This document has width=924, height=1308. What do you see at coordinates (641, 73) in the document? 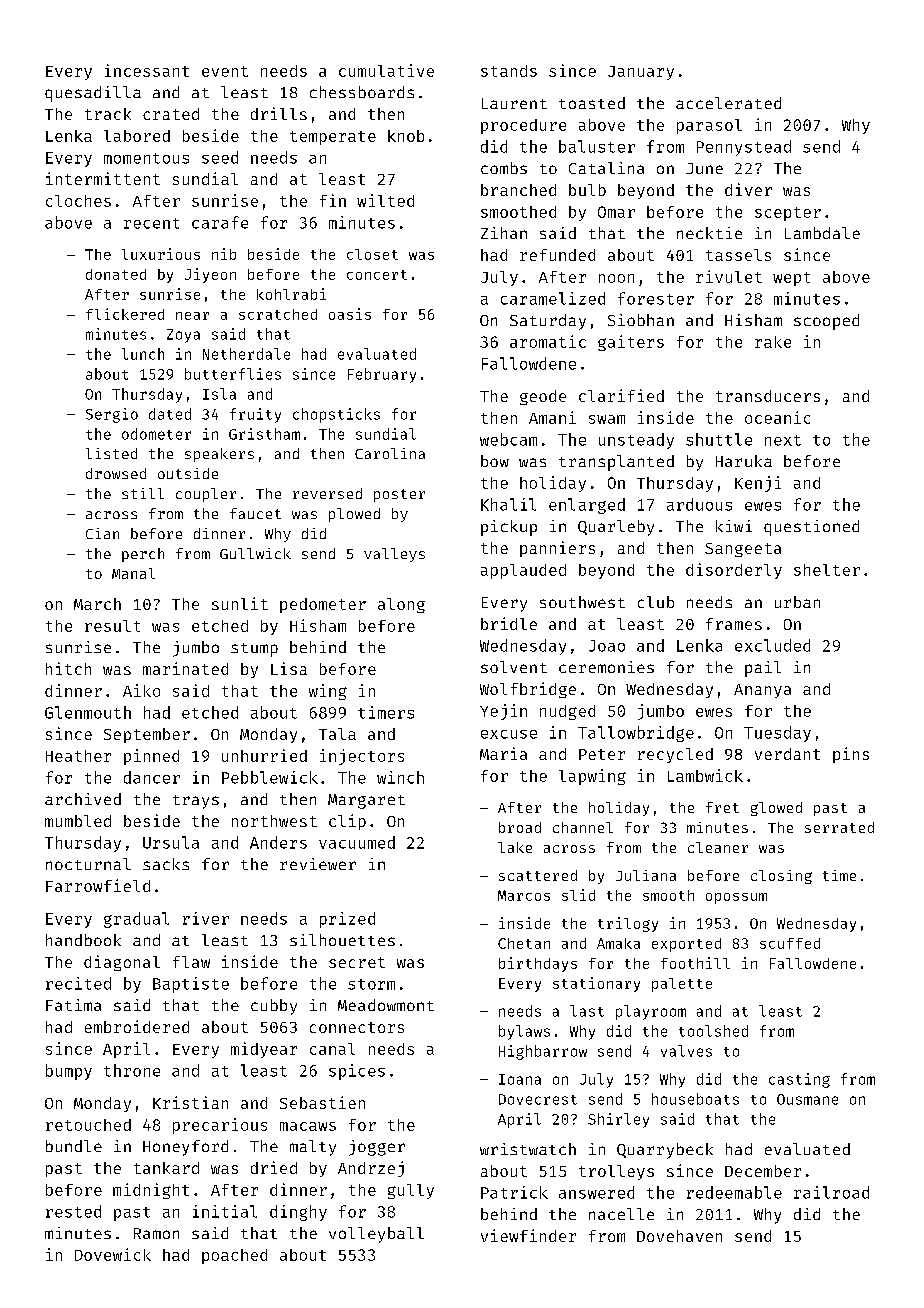
I see `January` at bounding box center [641, 73].
